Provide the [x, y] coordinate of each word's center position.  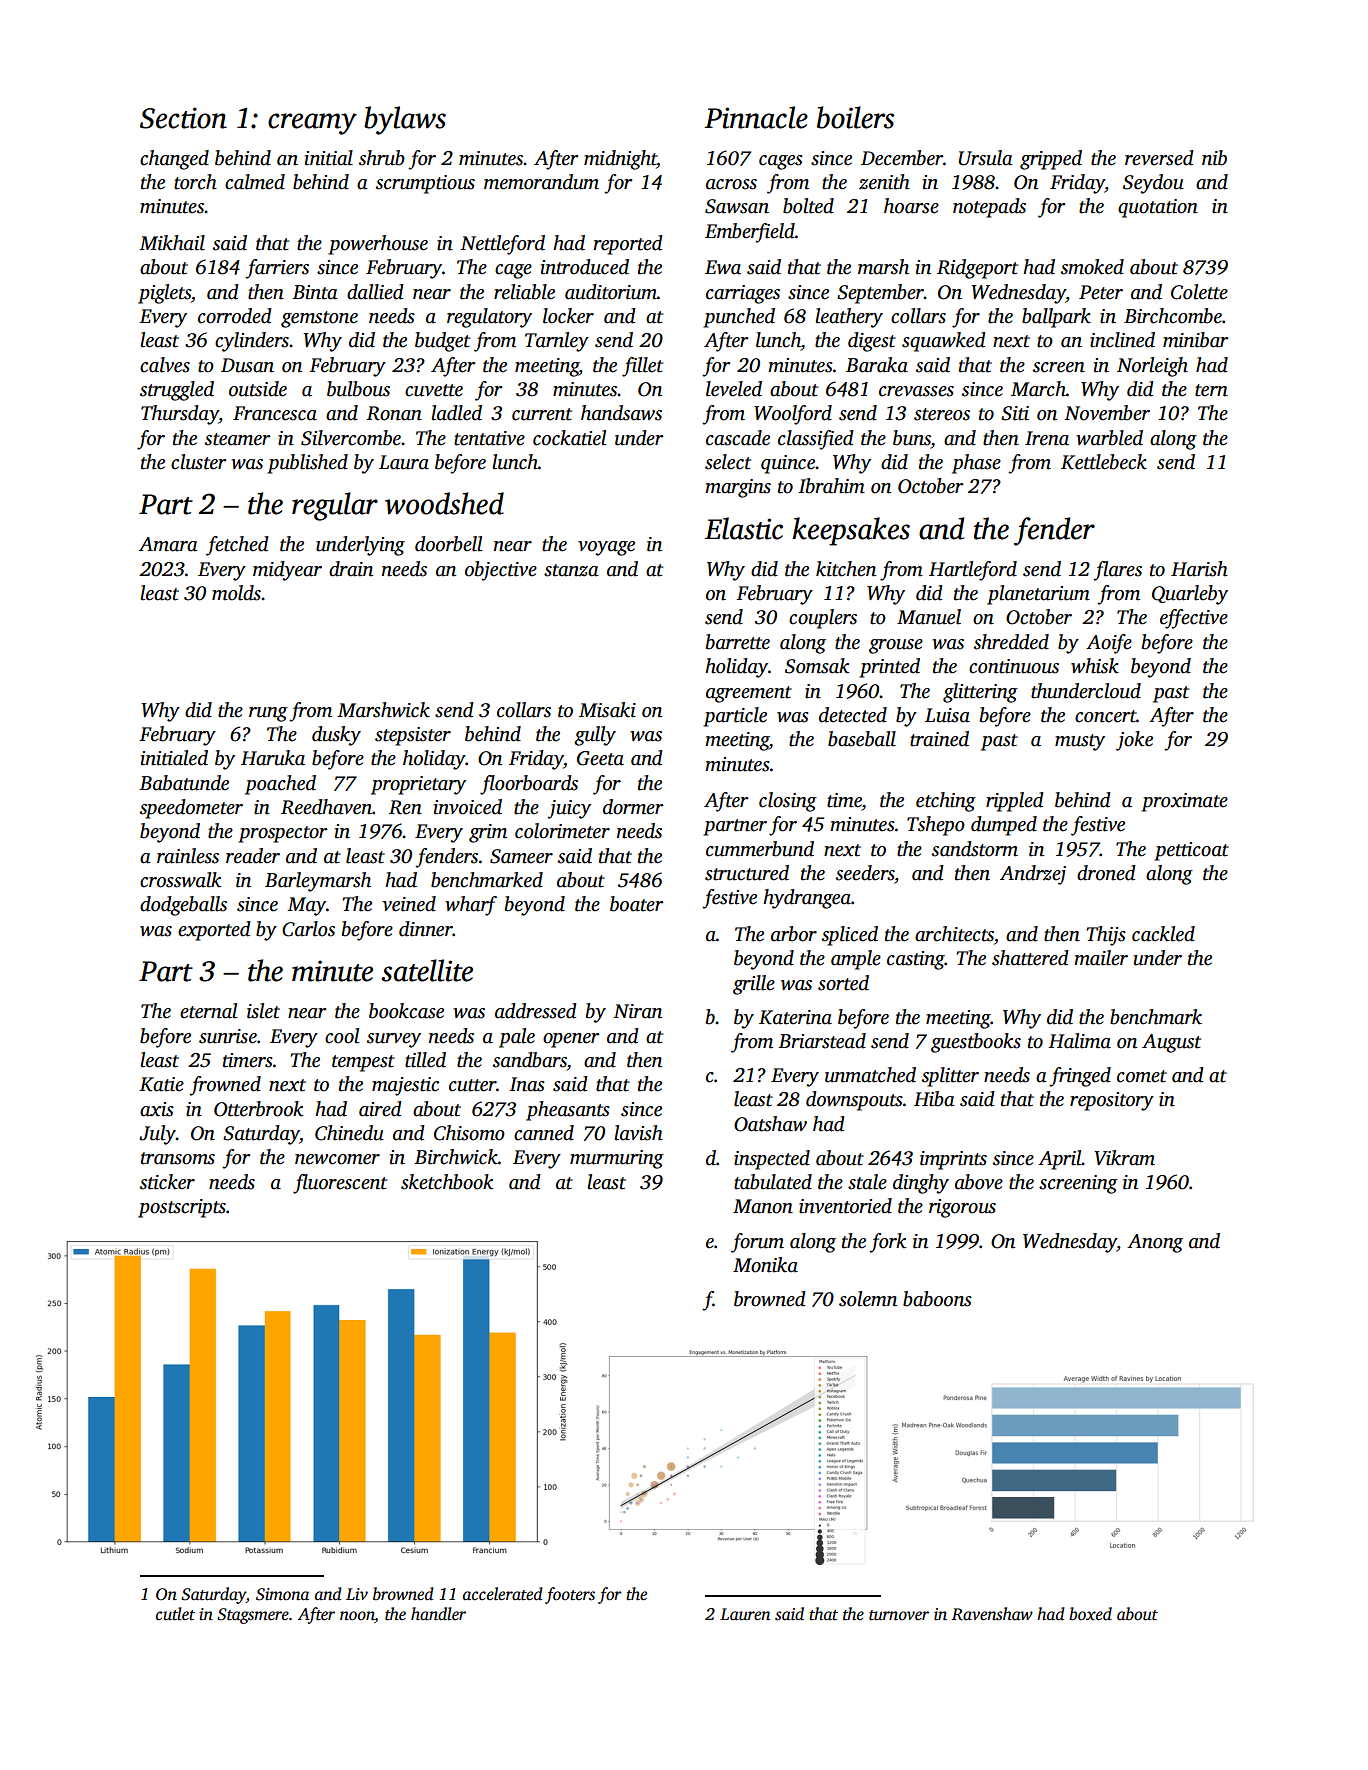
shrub [382, 158]
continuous [1014, 666]
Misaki [607, 710]
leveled [734, 389]
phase [976, 464]
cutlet [175, 1614]
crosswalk [181, 880]
